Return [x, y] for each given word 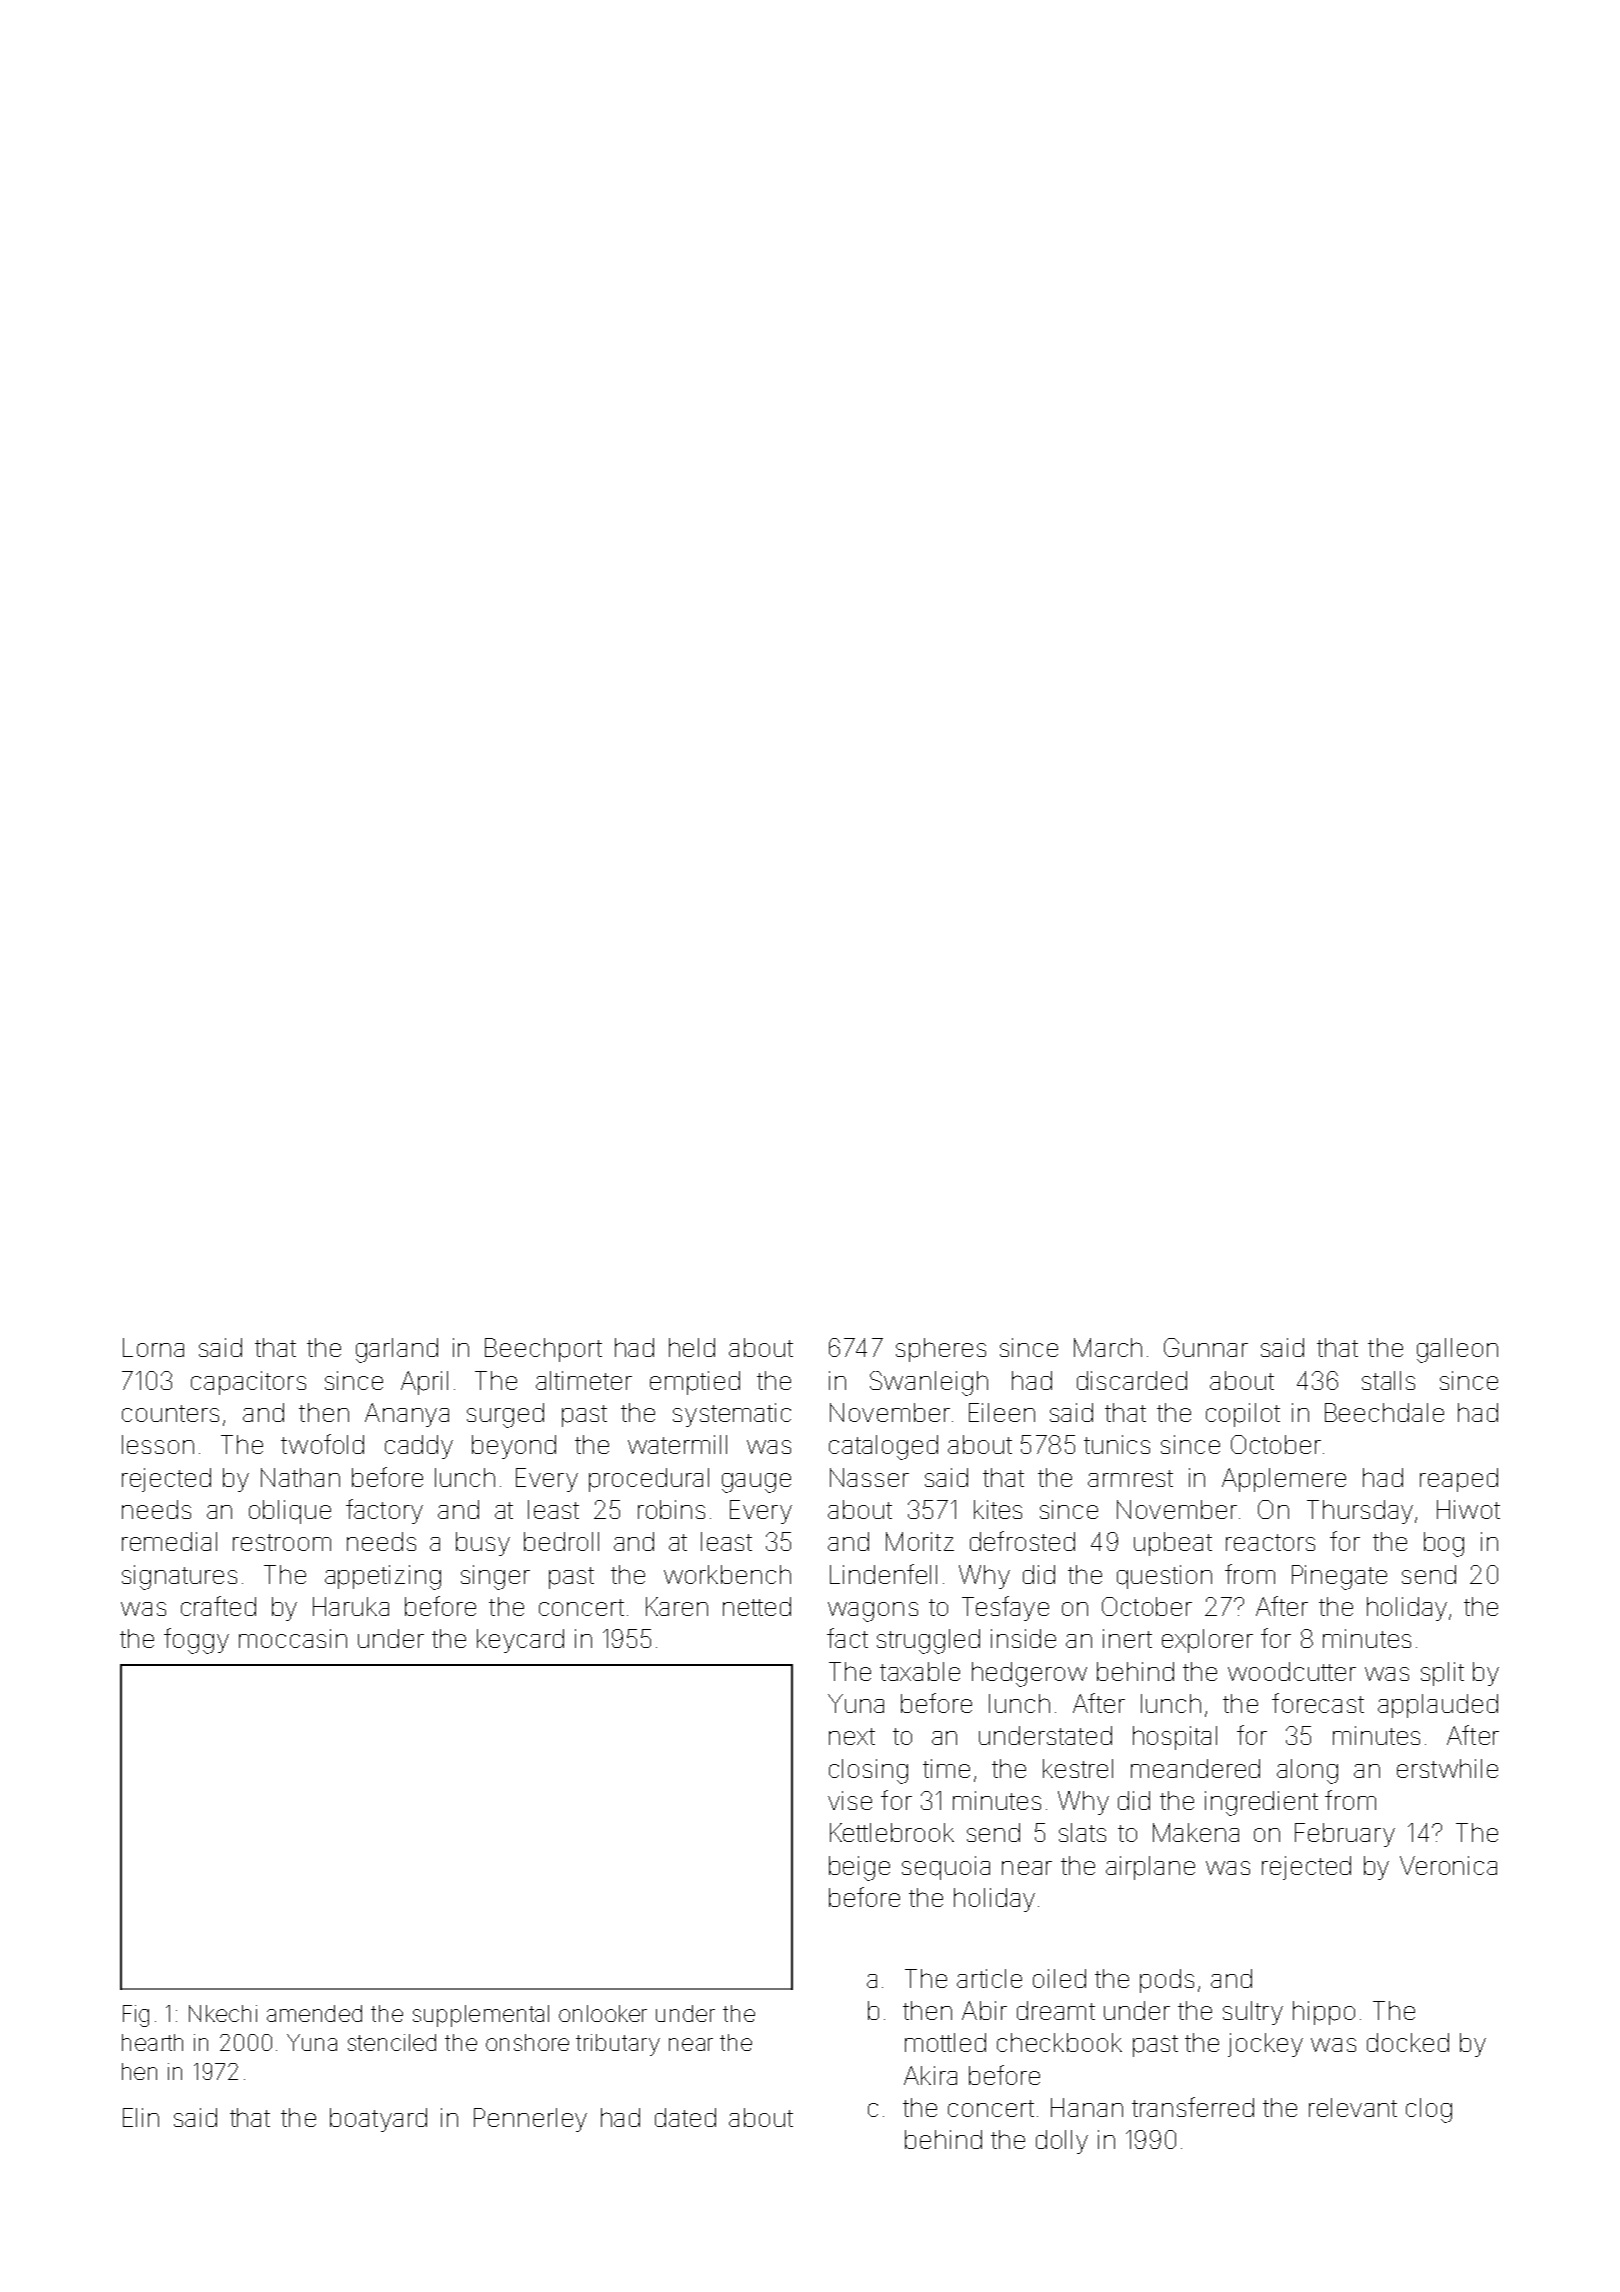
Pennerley [530, 2120]
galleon [1457, 1350]
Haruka [351, 1606]
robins [671, 1509]
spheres [941, 1350]
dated [685, 2117]
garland [397, 1350]
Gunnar [1206, 1347]
